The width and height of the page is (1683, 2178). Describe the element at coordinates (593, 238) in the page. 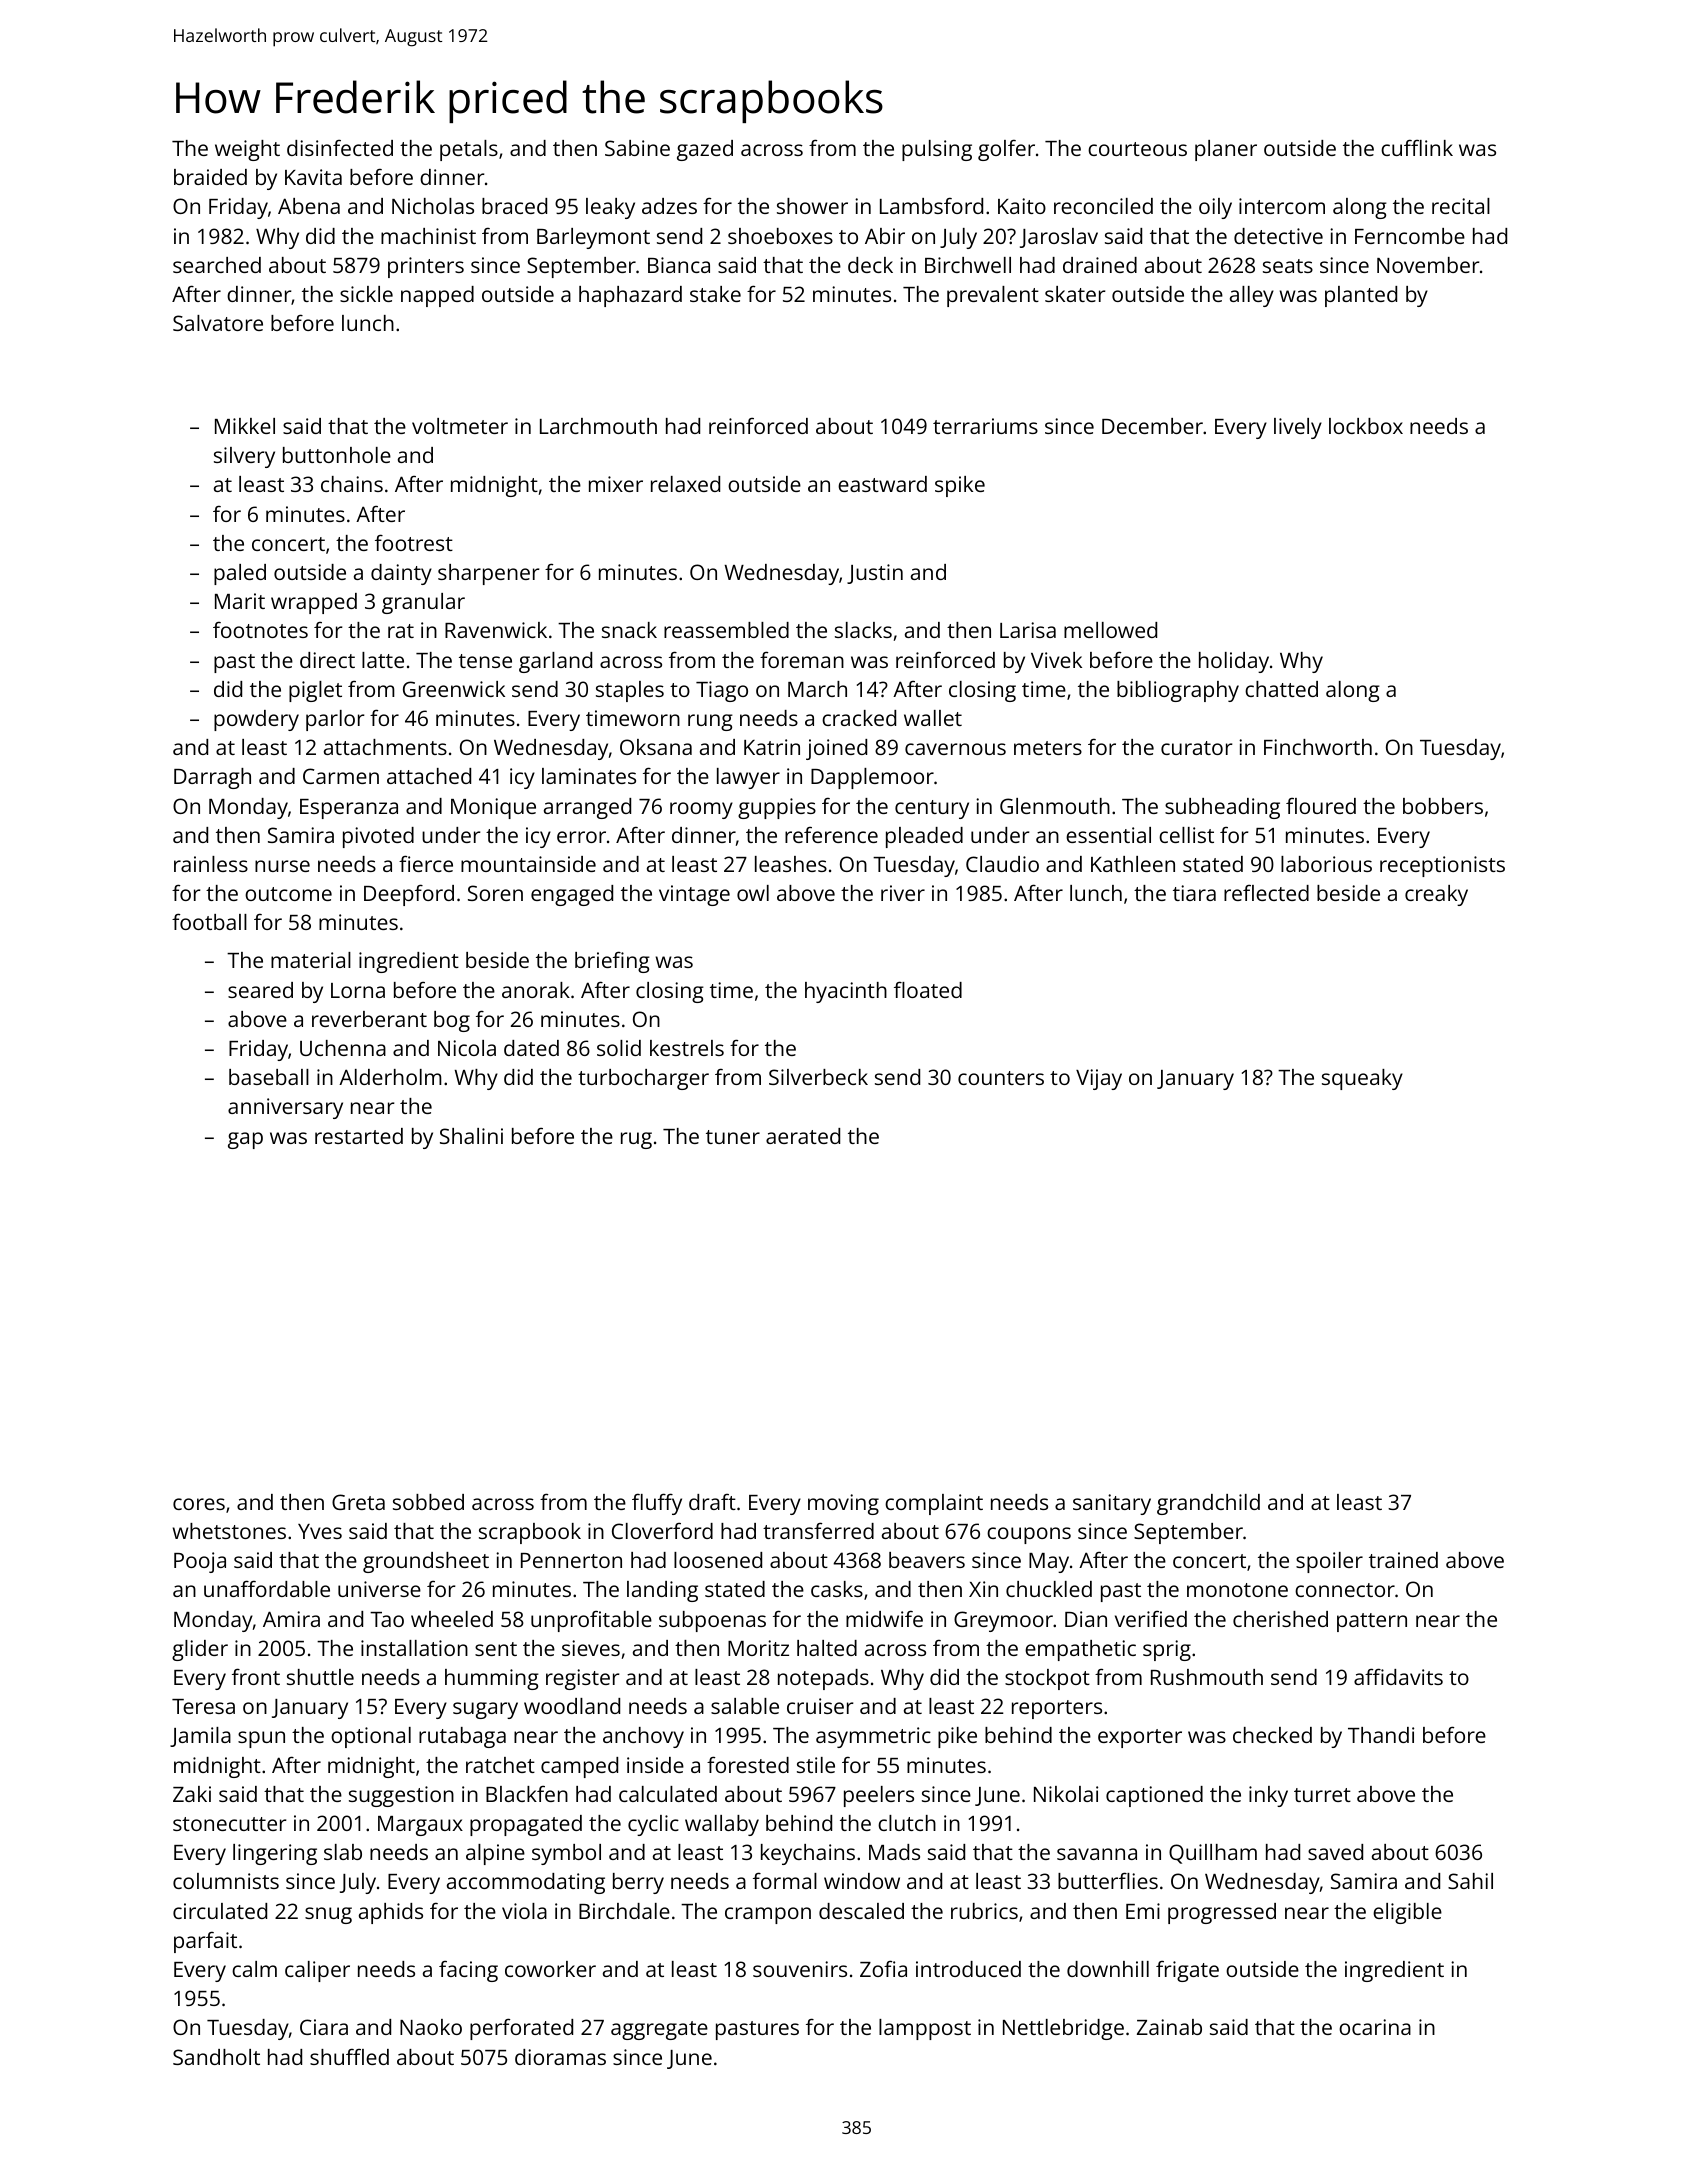

I see `Barleymont` at that location.
